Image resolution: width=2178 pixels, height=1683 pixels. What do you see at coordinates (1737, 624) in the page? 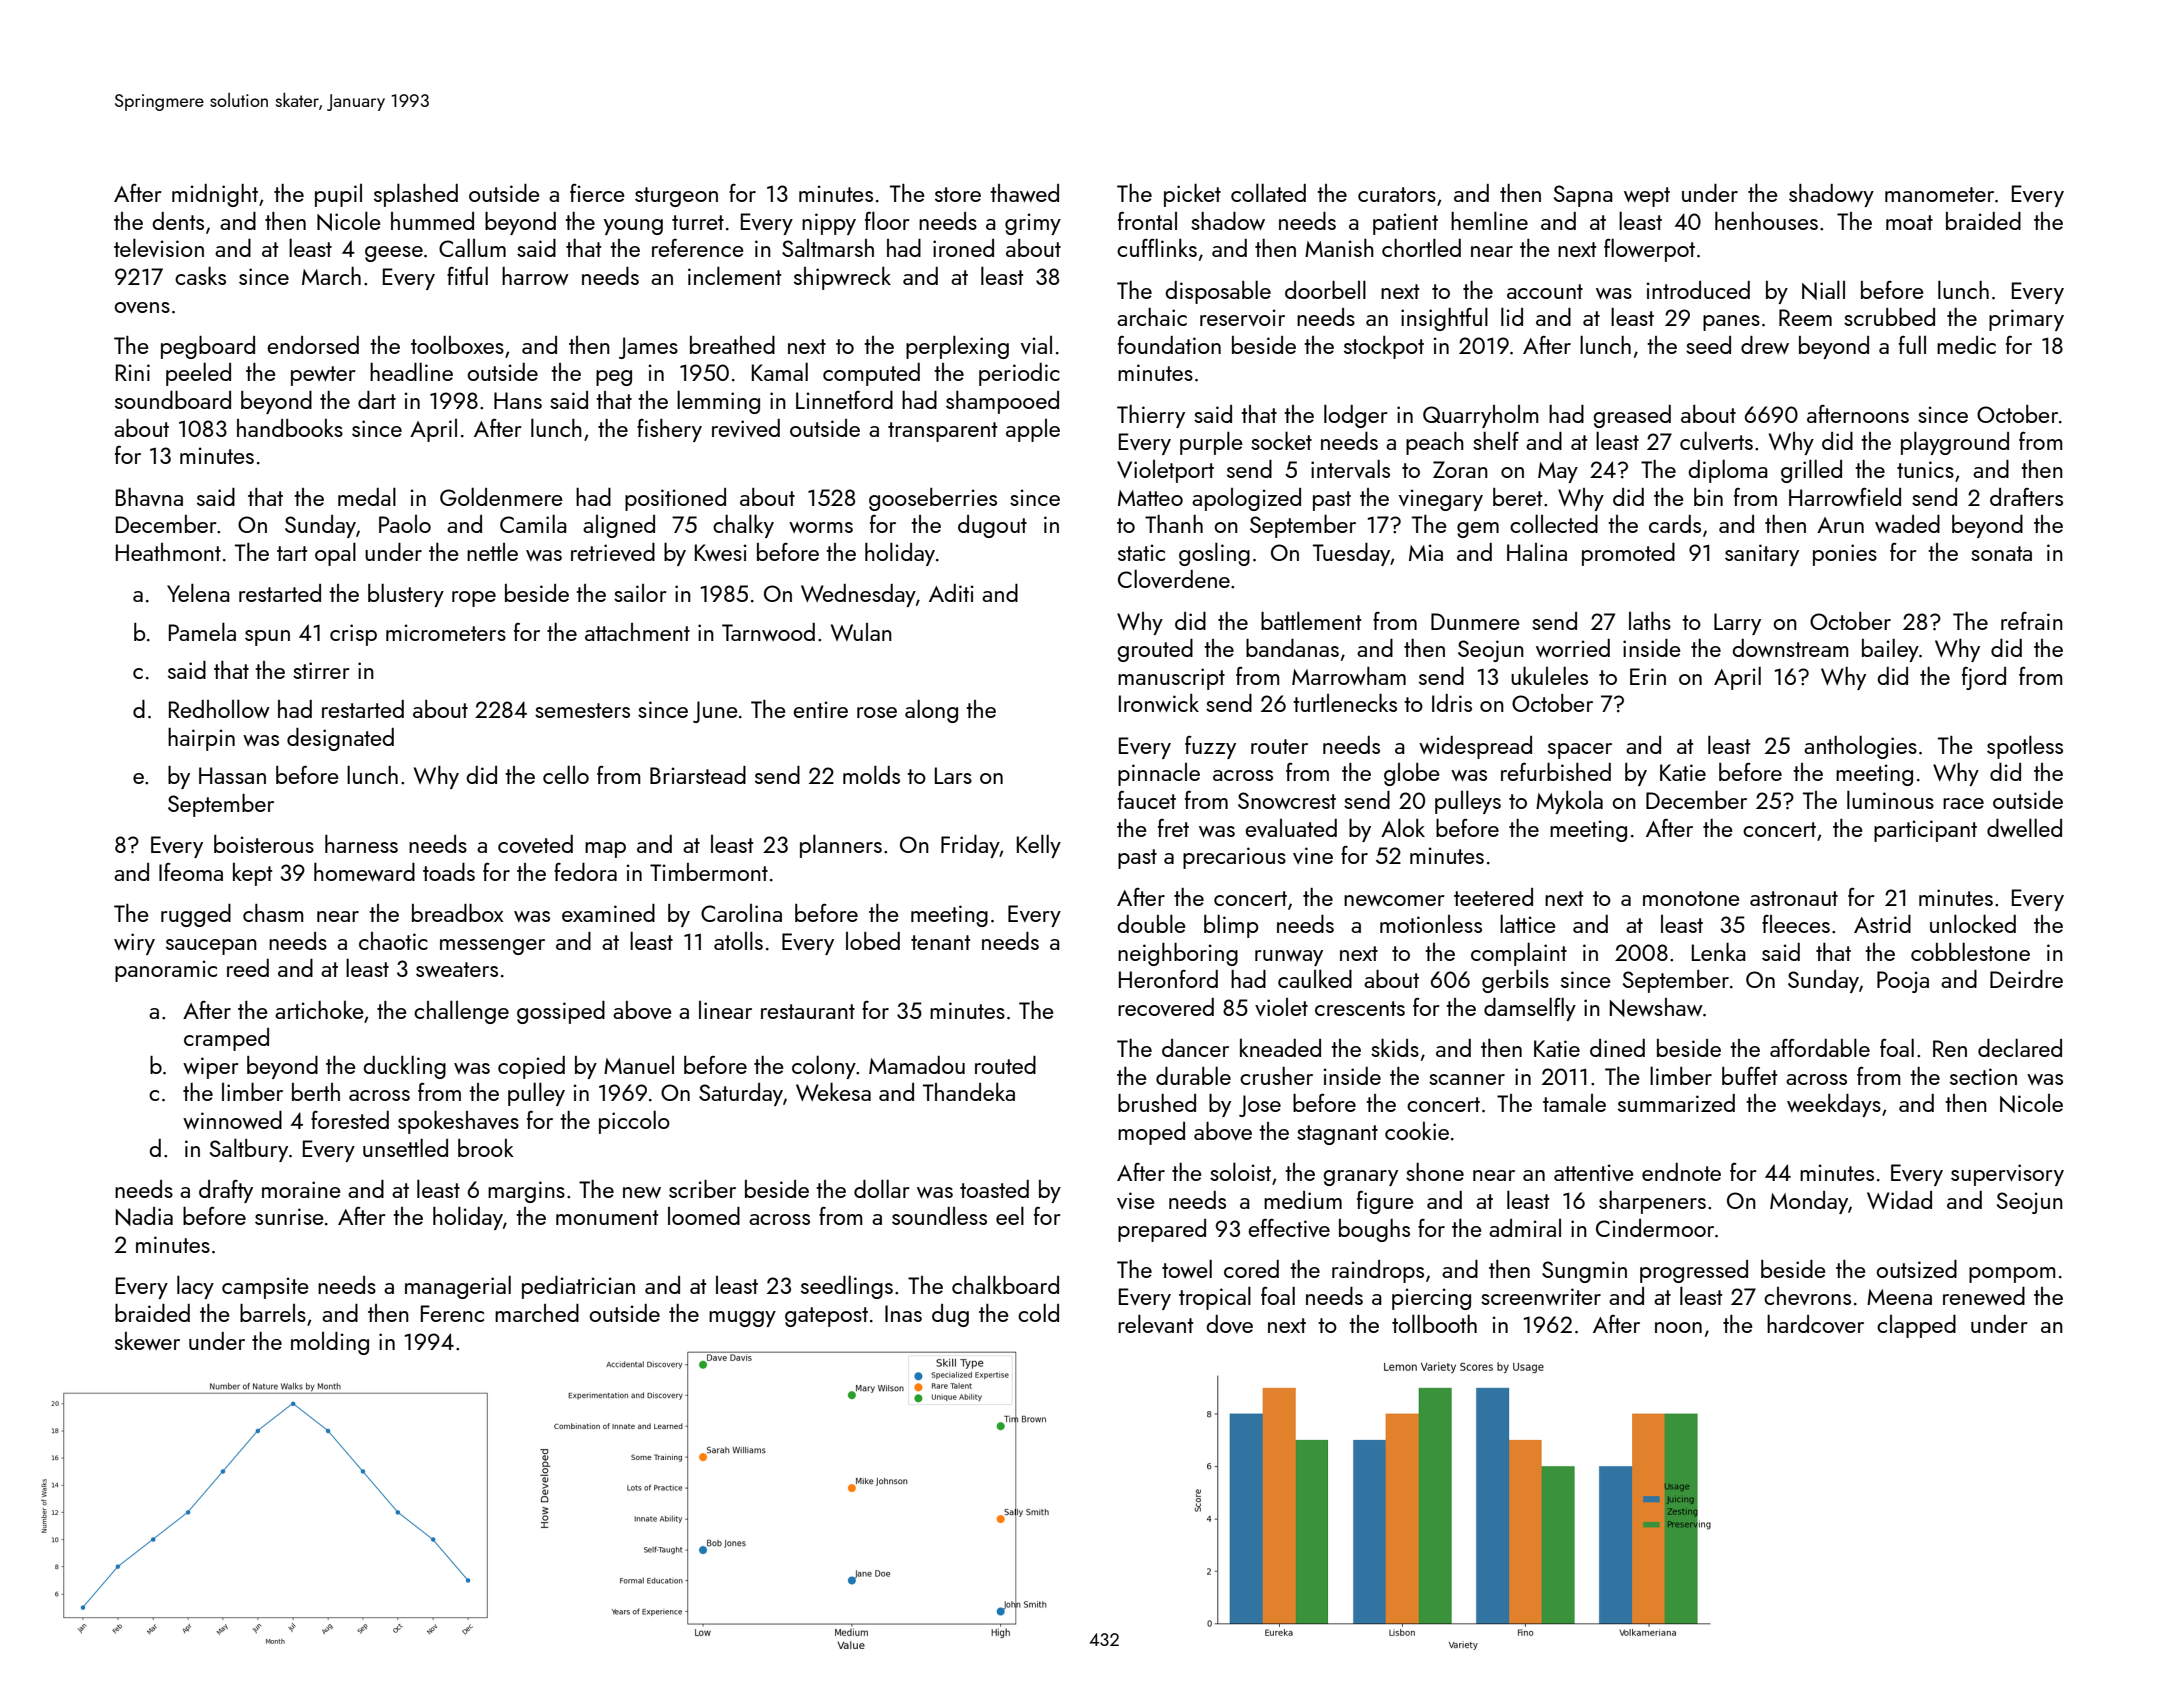
I see `Larry` at bounding box center [1737, 624].
